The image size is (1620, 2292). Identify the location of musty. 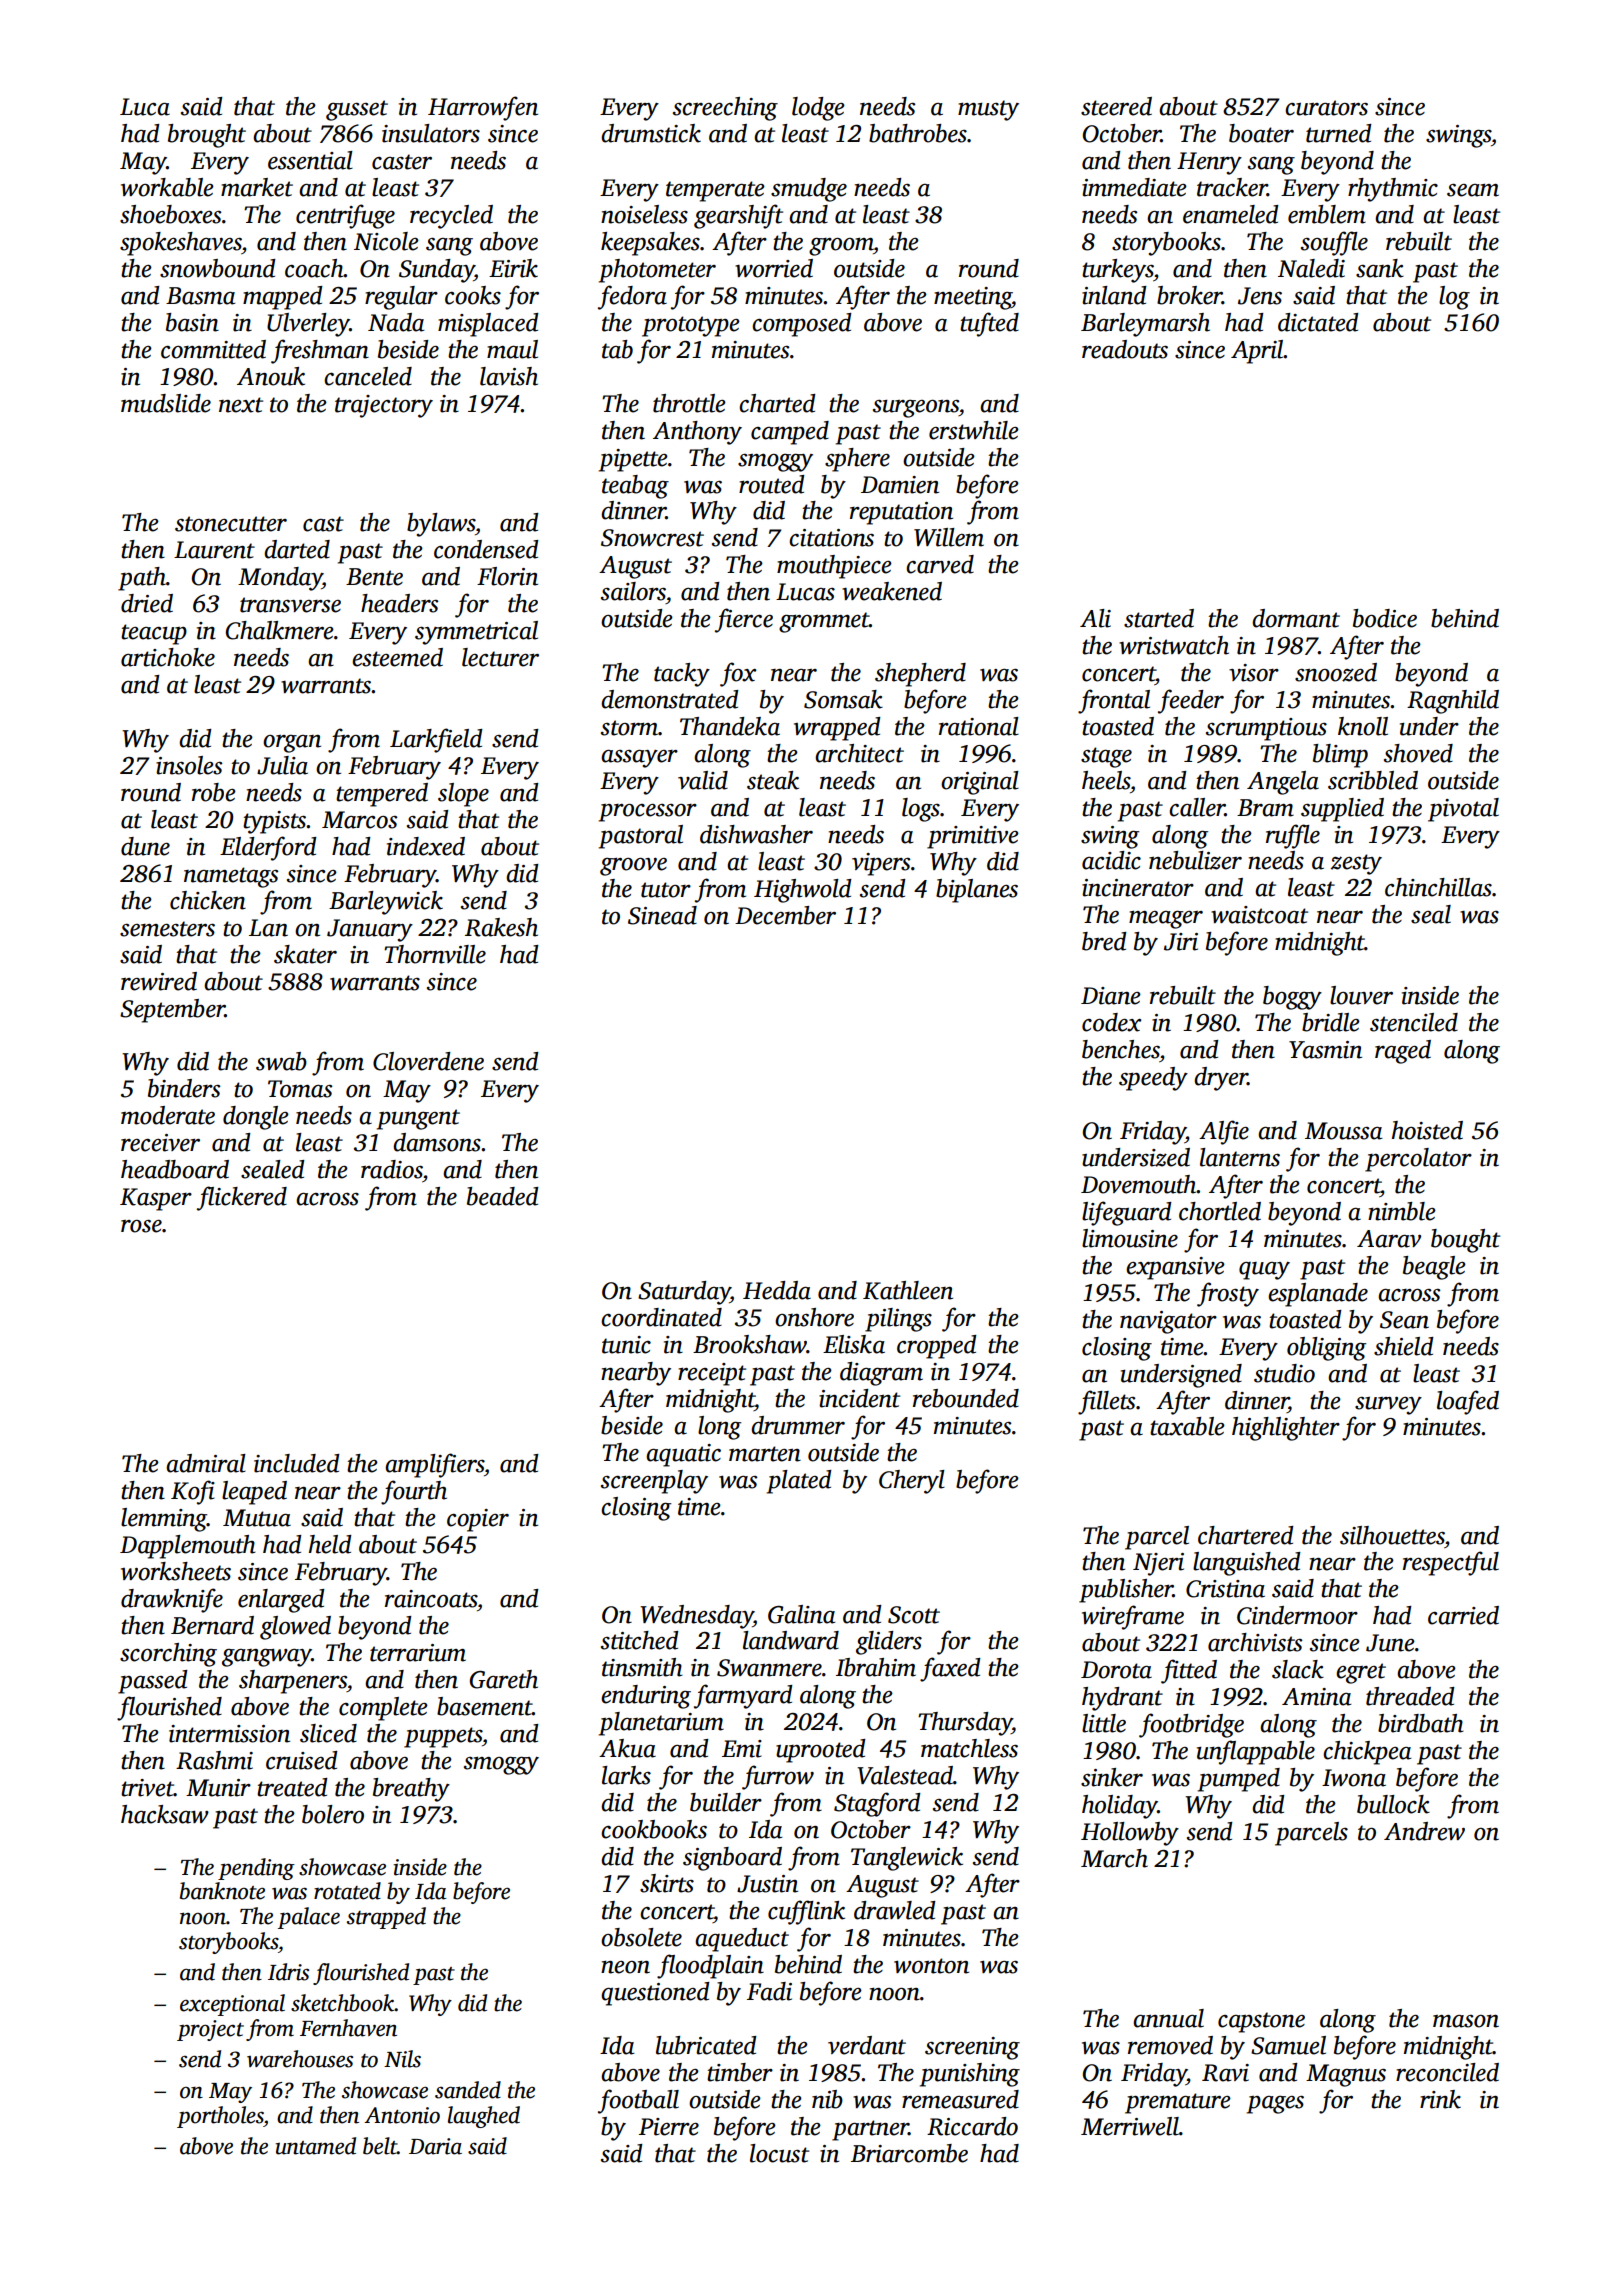
(988, 110).
